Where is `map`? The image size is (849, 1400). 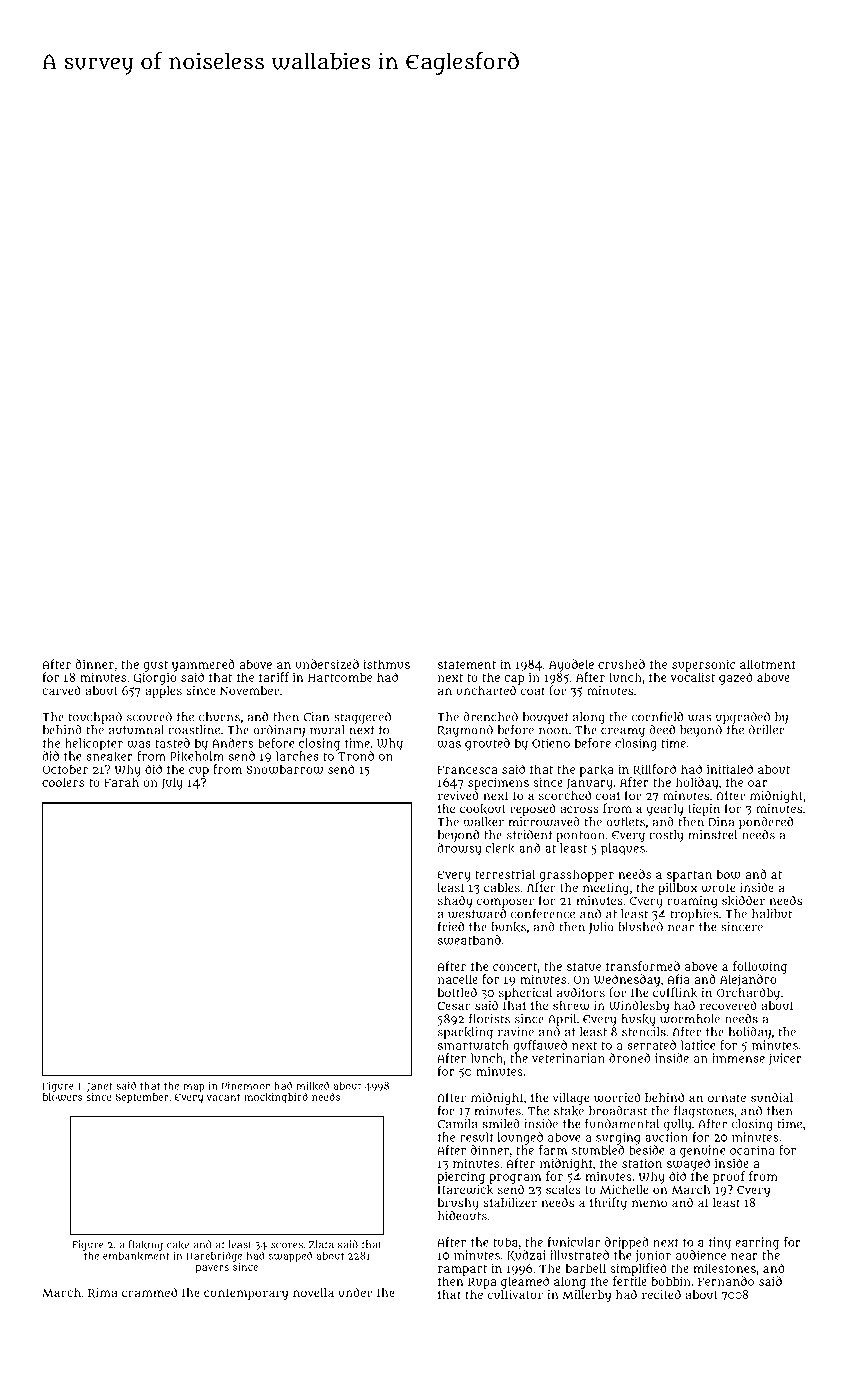 map is located at coordinates (194, 1088).
